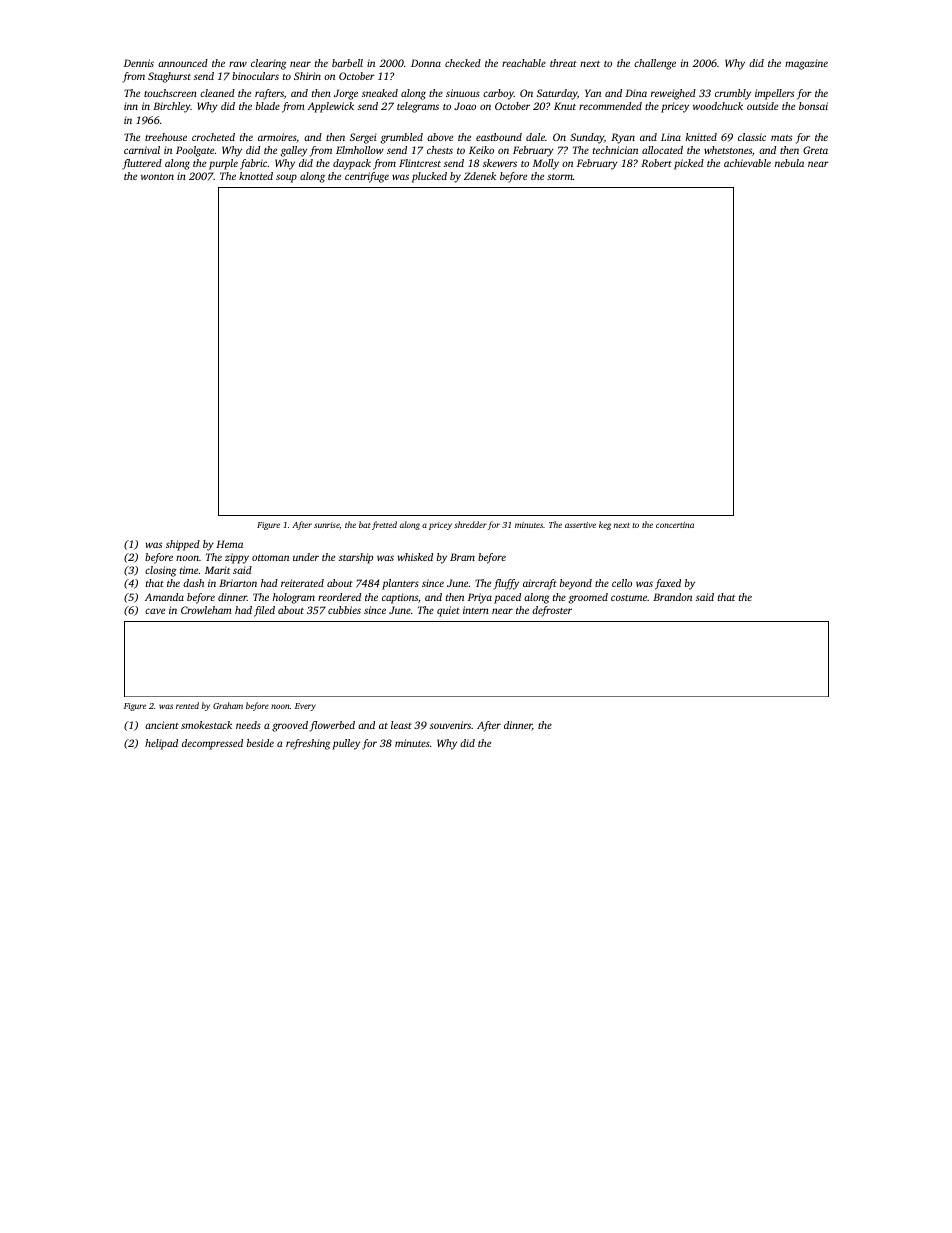 Image resolution: width=952 pixels, height=1233 pixels. What do you see at coordinates (470, 524) in the page?
I see `shredder` at bounding box center [470, 524].
